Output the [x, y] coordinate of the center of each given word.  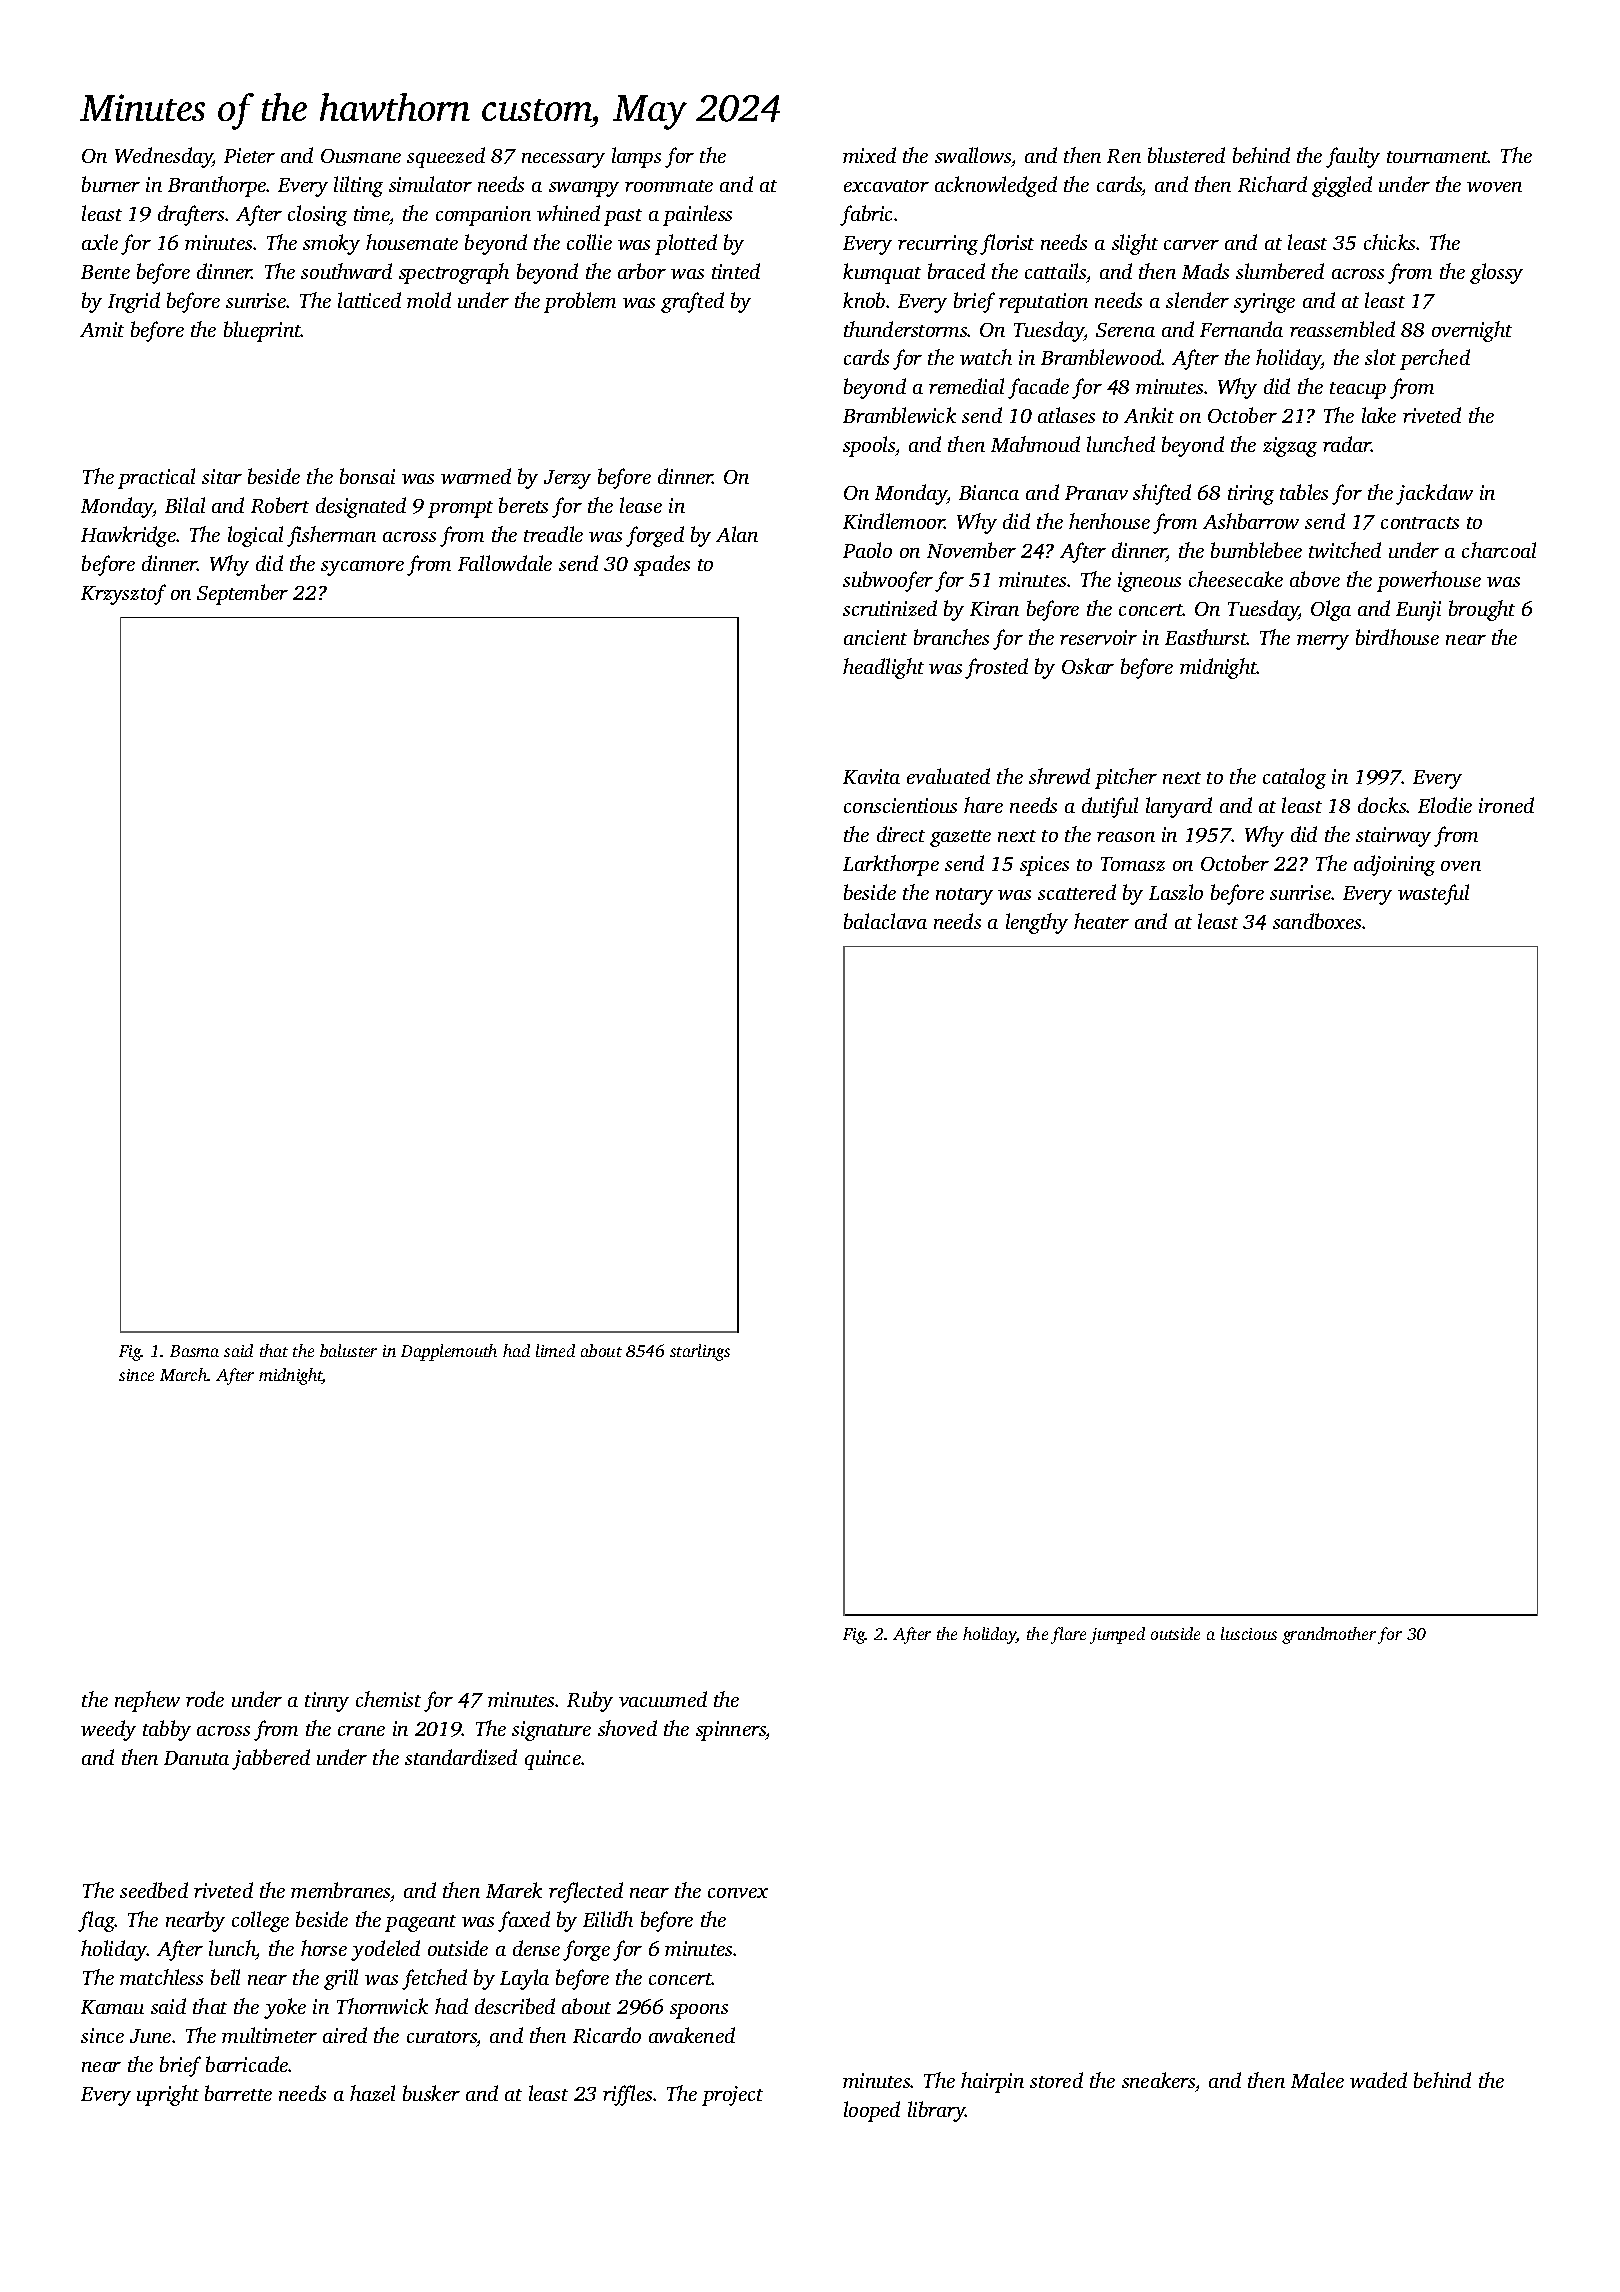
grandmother [1329, 1635]
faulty [1353, 157]
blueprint [262, 331]
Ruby [590, 1701]
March [184, 1374]
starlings [700, 1352]
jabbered [271, 1759]
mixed [869, 155]
